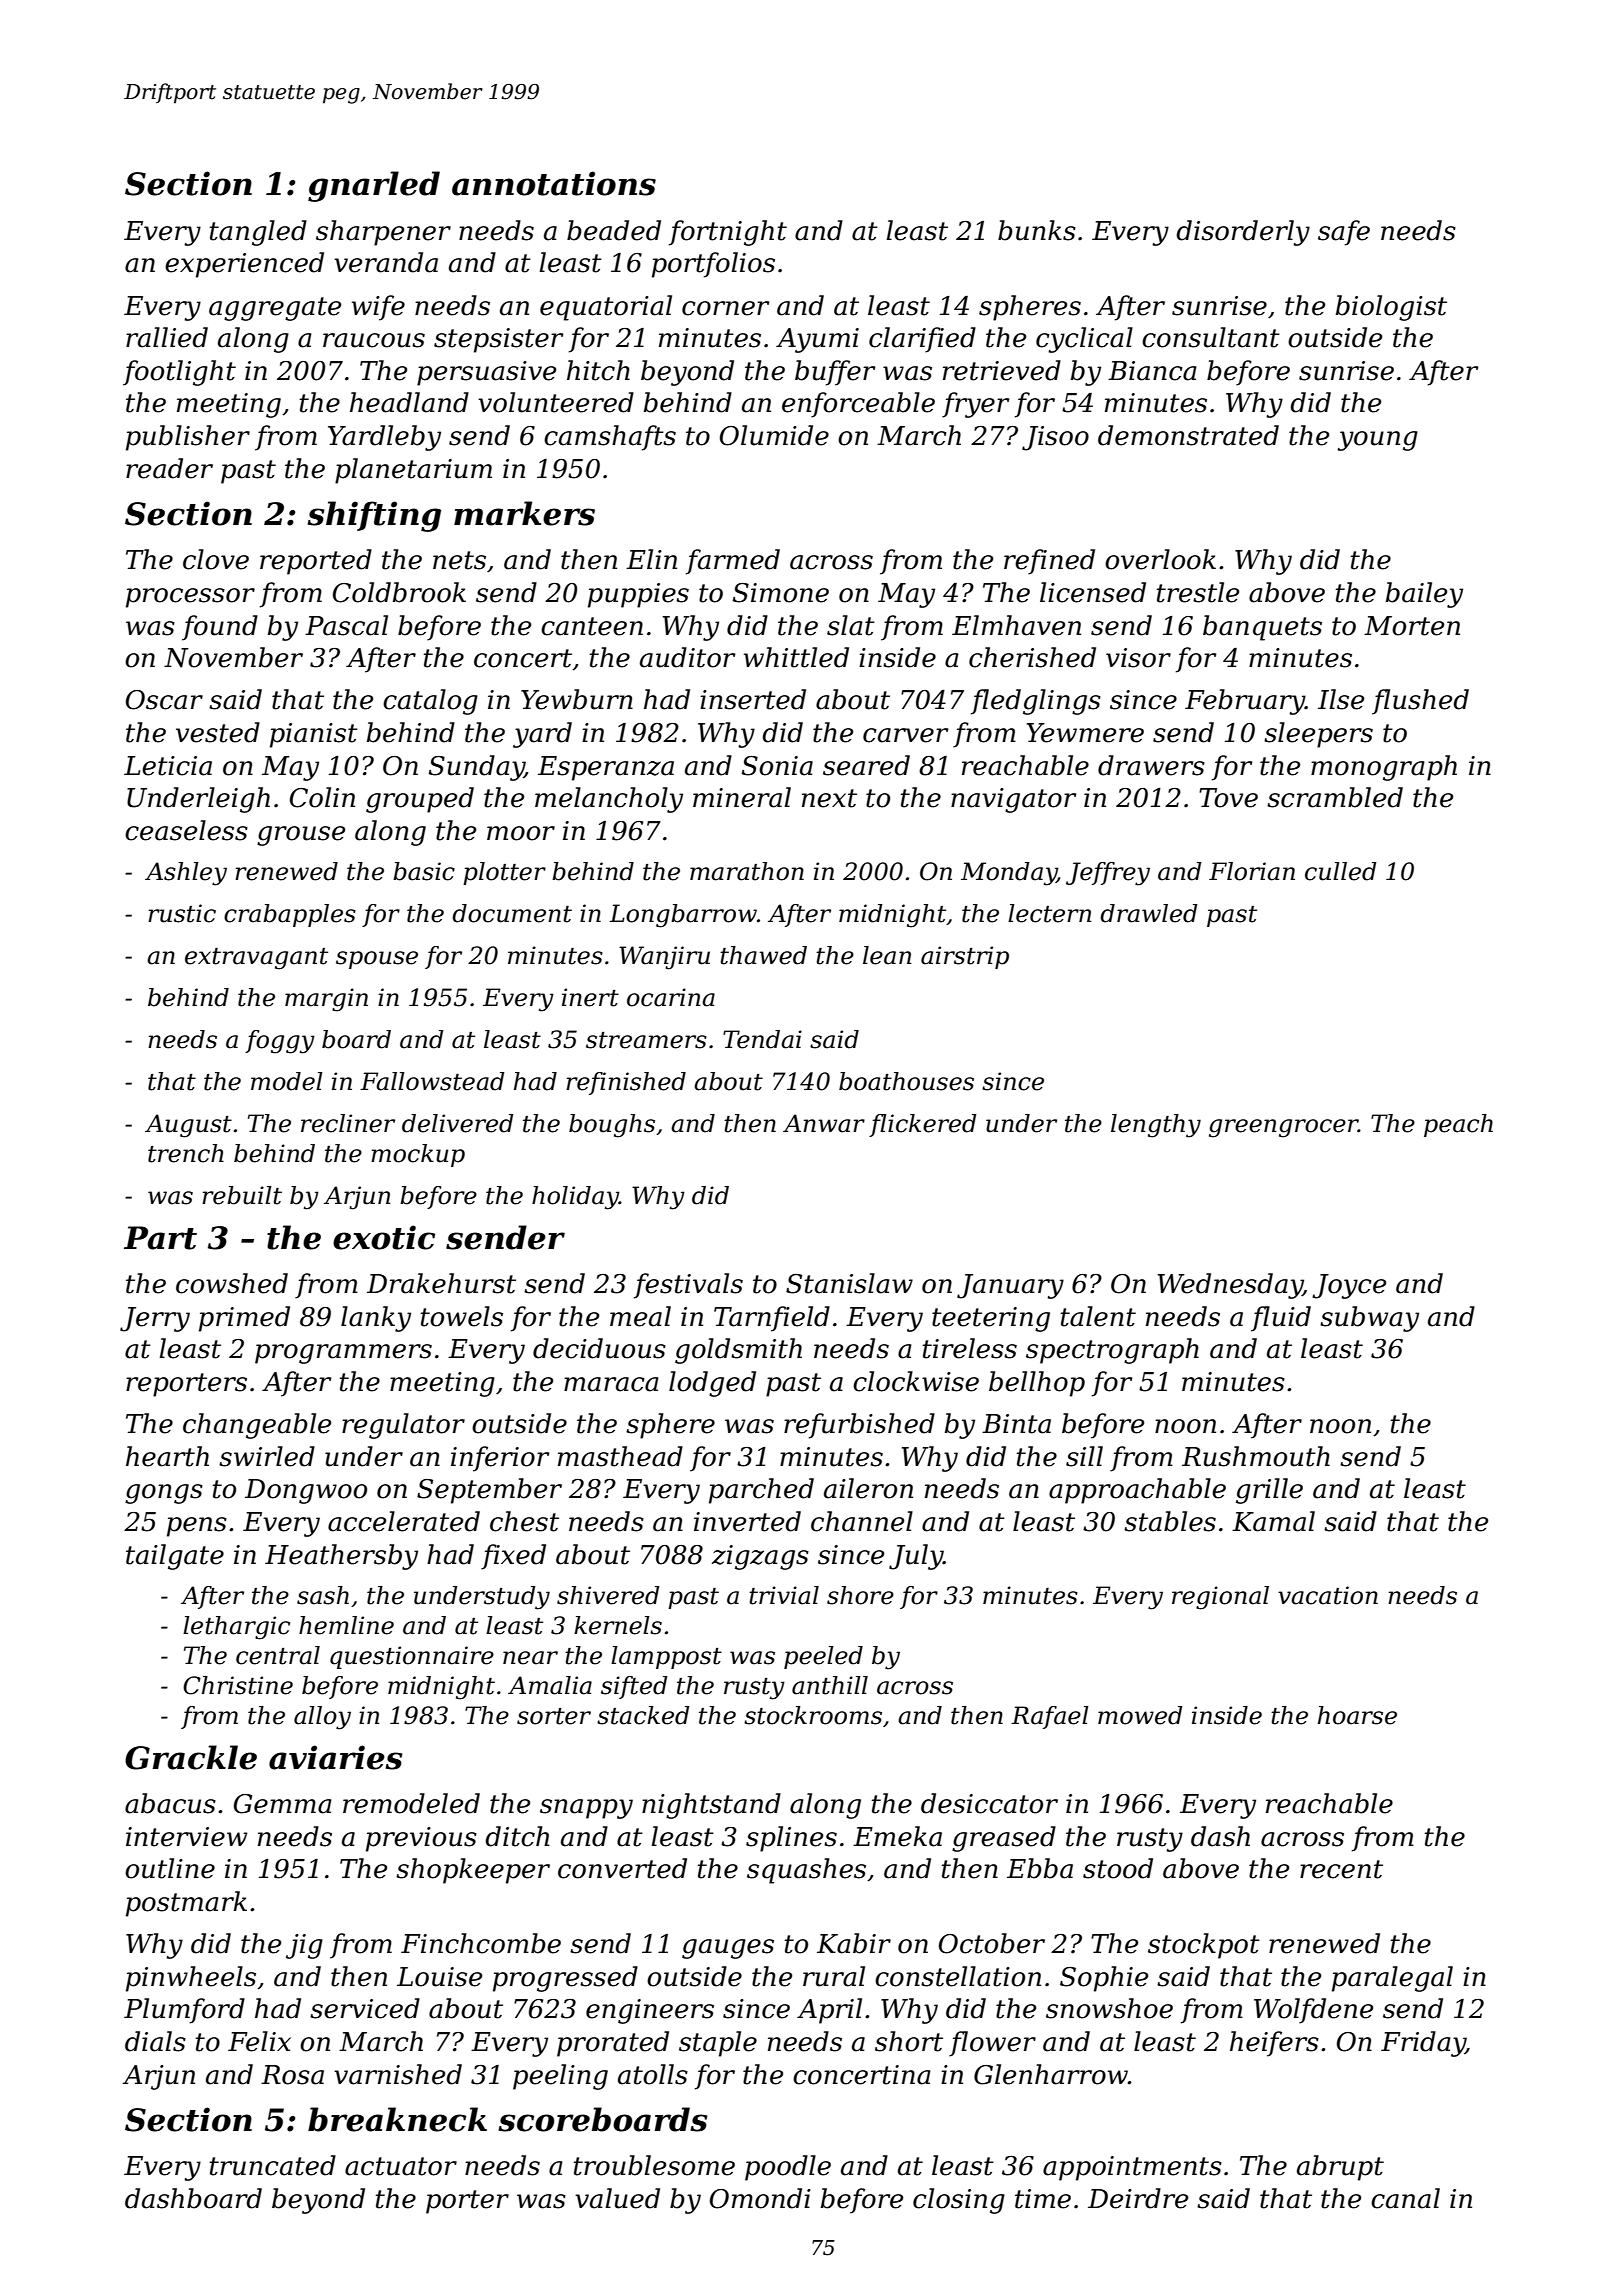  What do you see at coordinates (1420, 702) in the document?
I see `flushed` at bounding box center [1420, 702].
